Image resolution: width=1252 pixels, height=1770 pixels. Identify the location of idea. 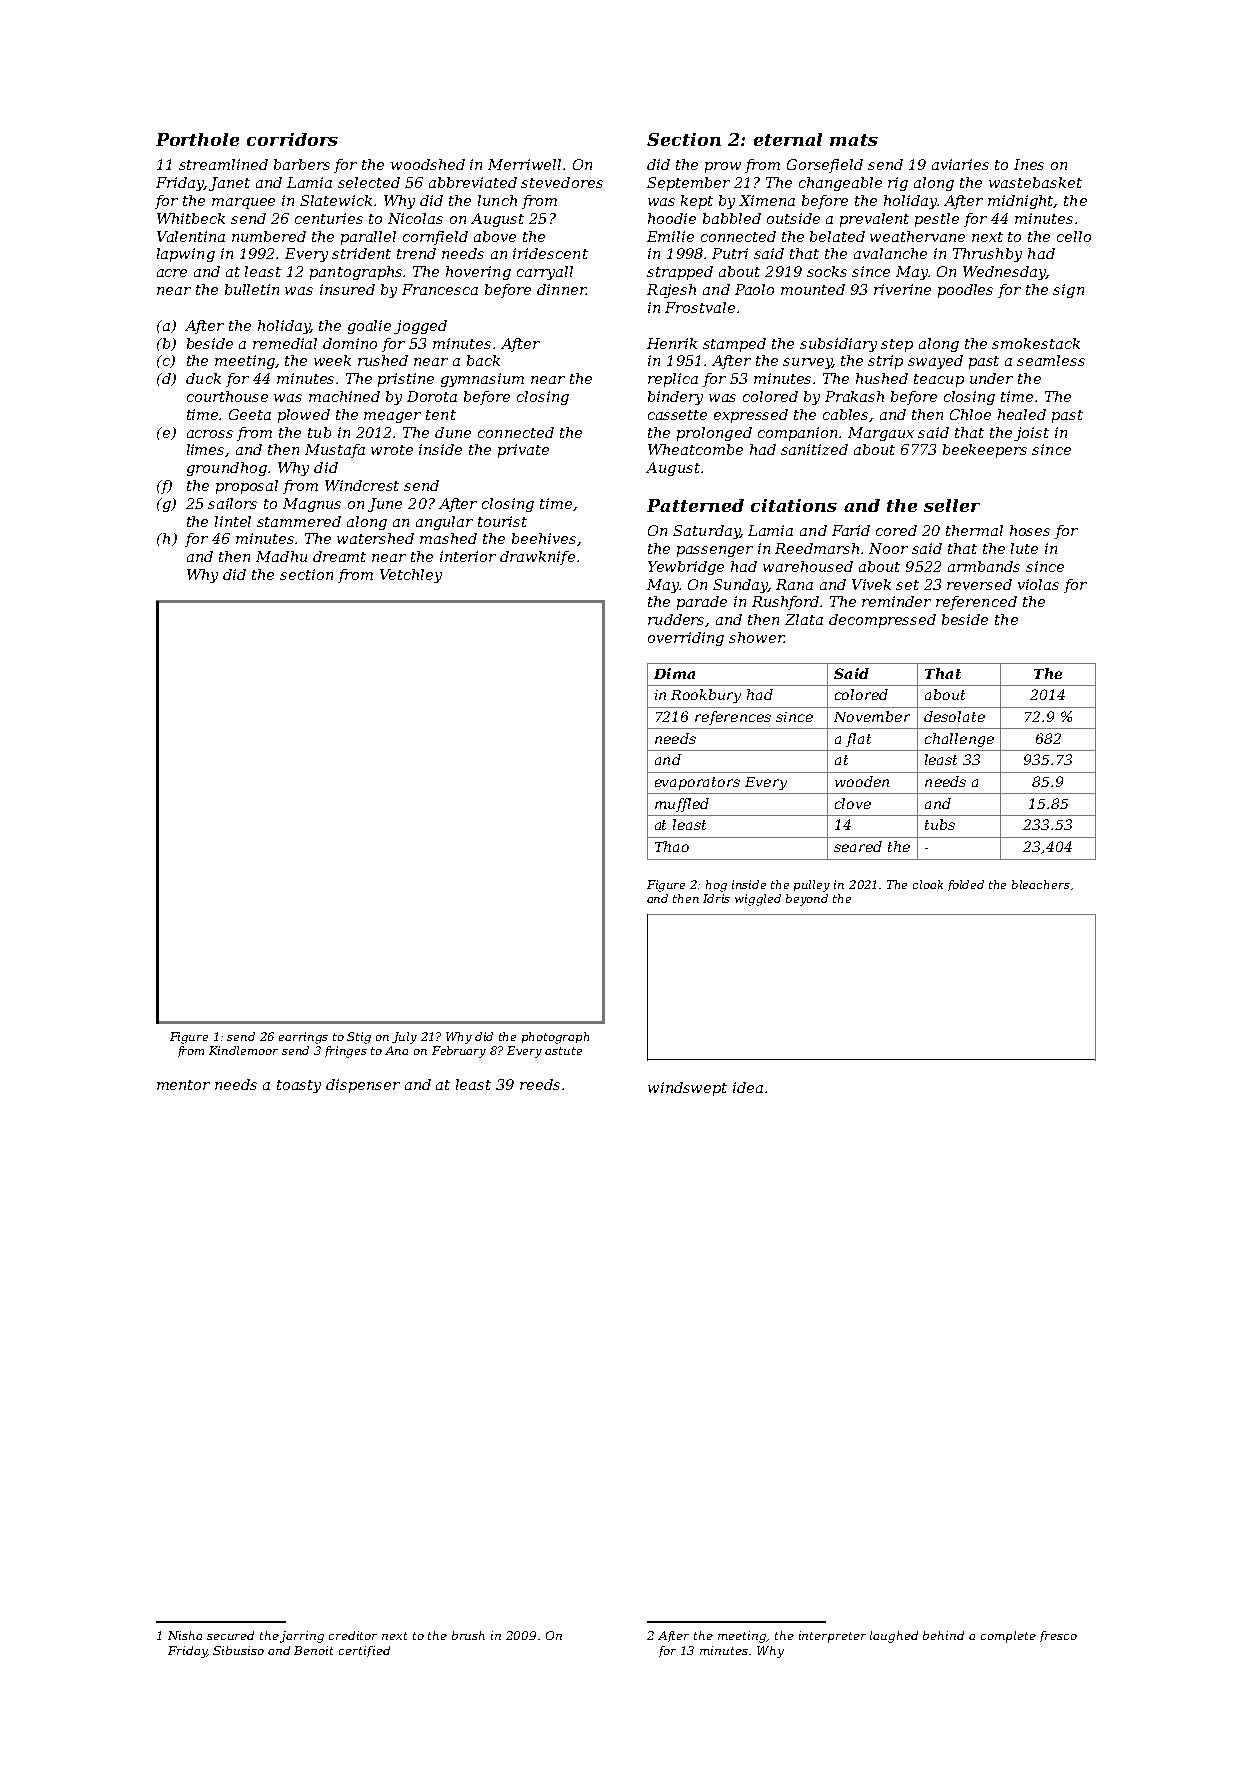
(748, 1087).
